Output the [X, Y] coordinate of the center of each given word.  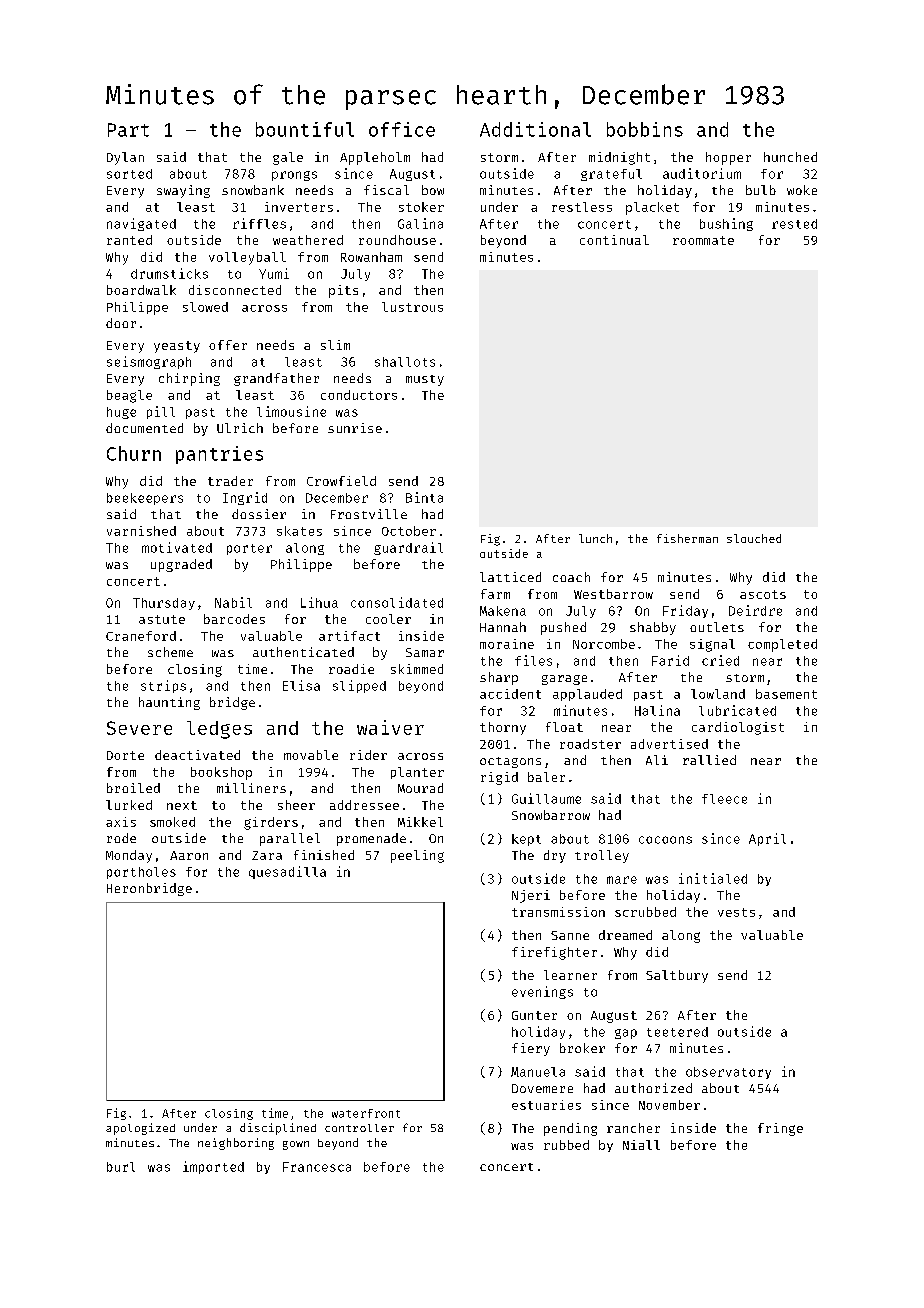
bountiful [305, 129]
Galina [420, 223]
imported [213, 1167]
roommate [703, 240]
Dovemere [542, 1088]
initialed [713, 878]
